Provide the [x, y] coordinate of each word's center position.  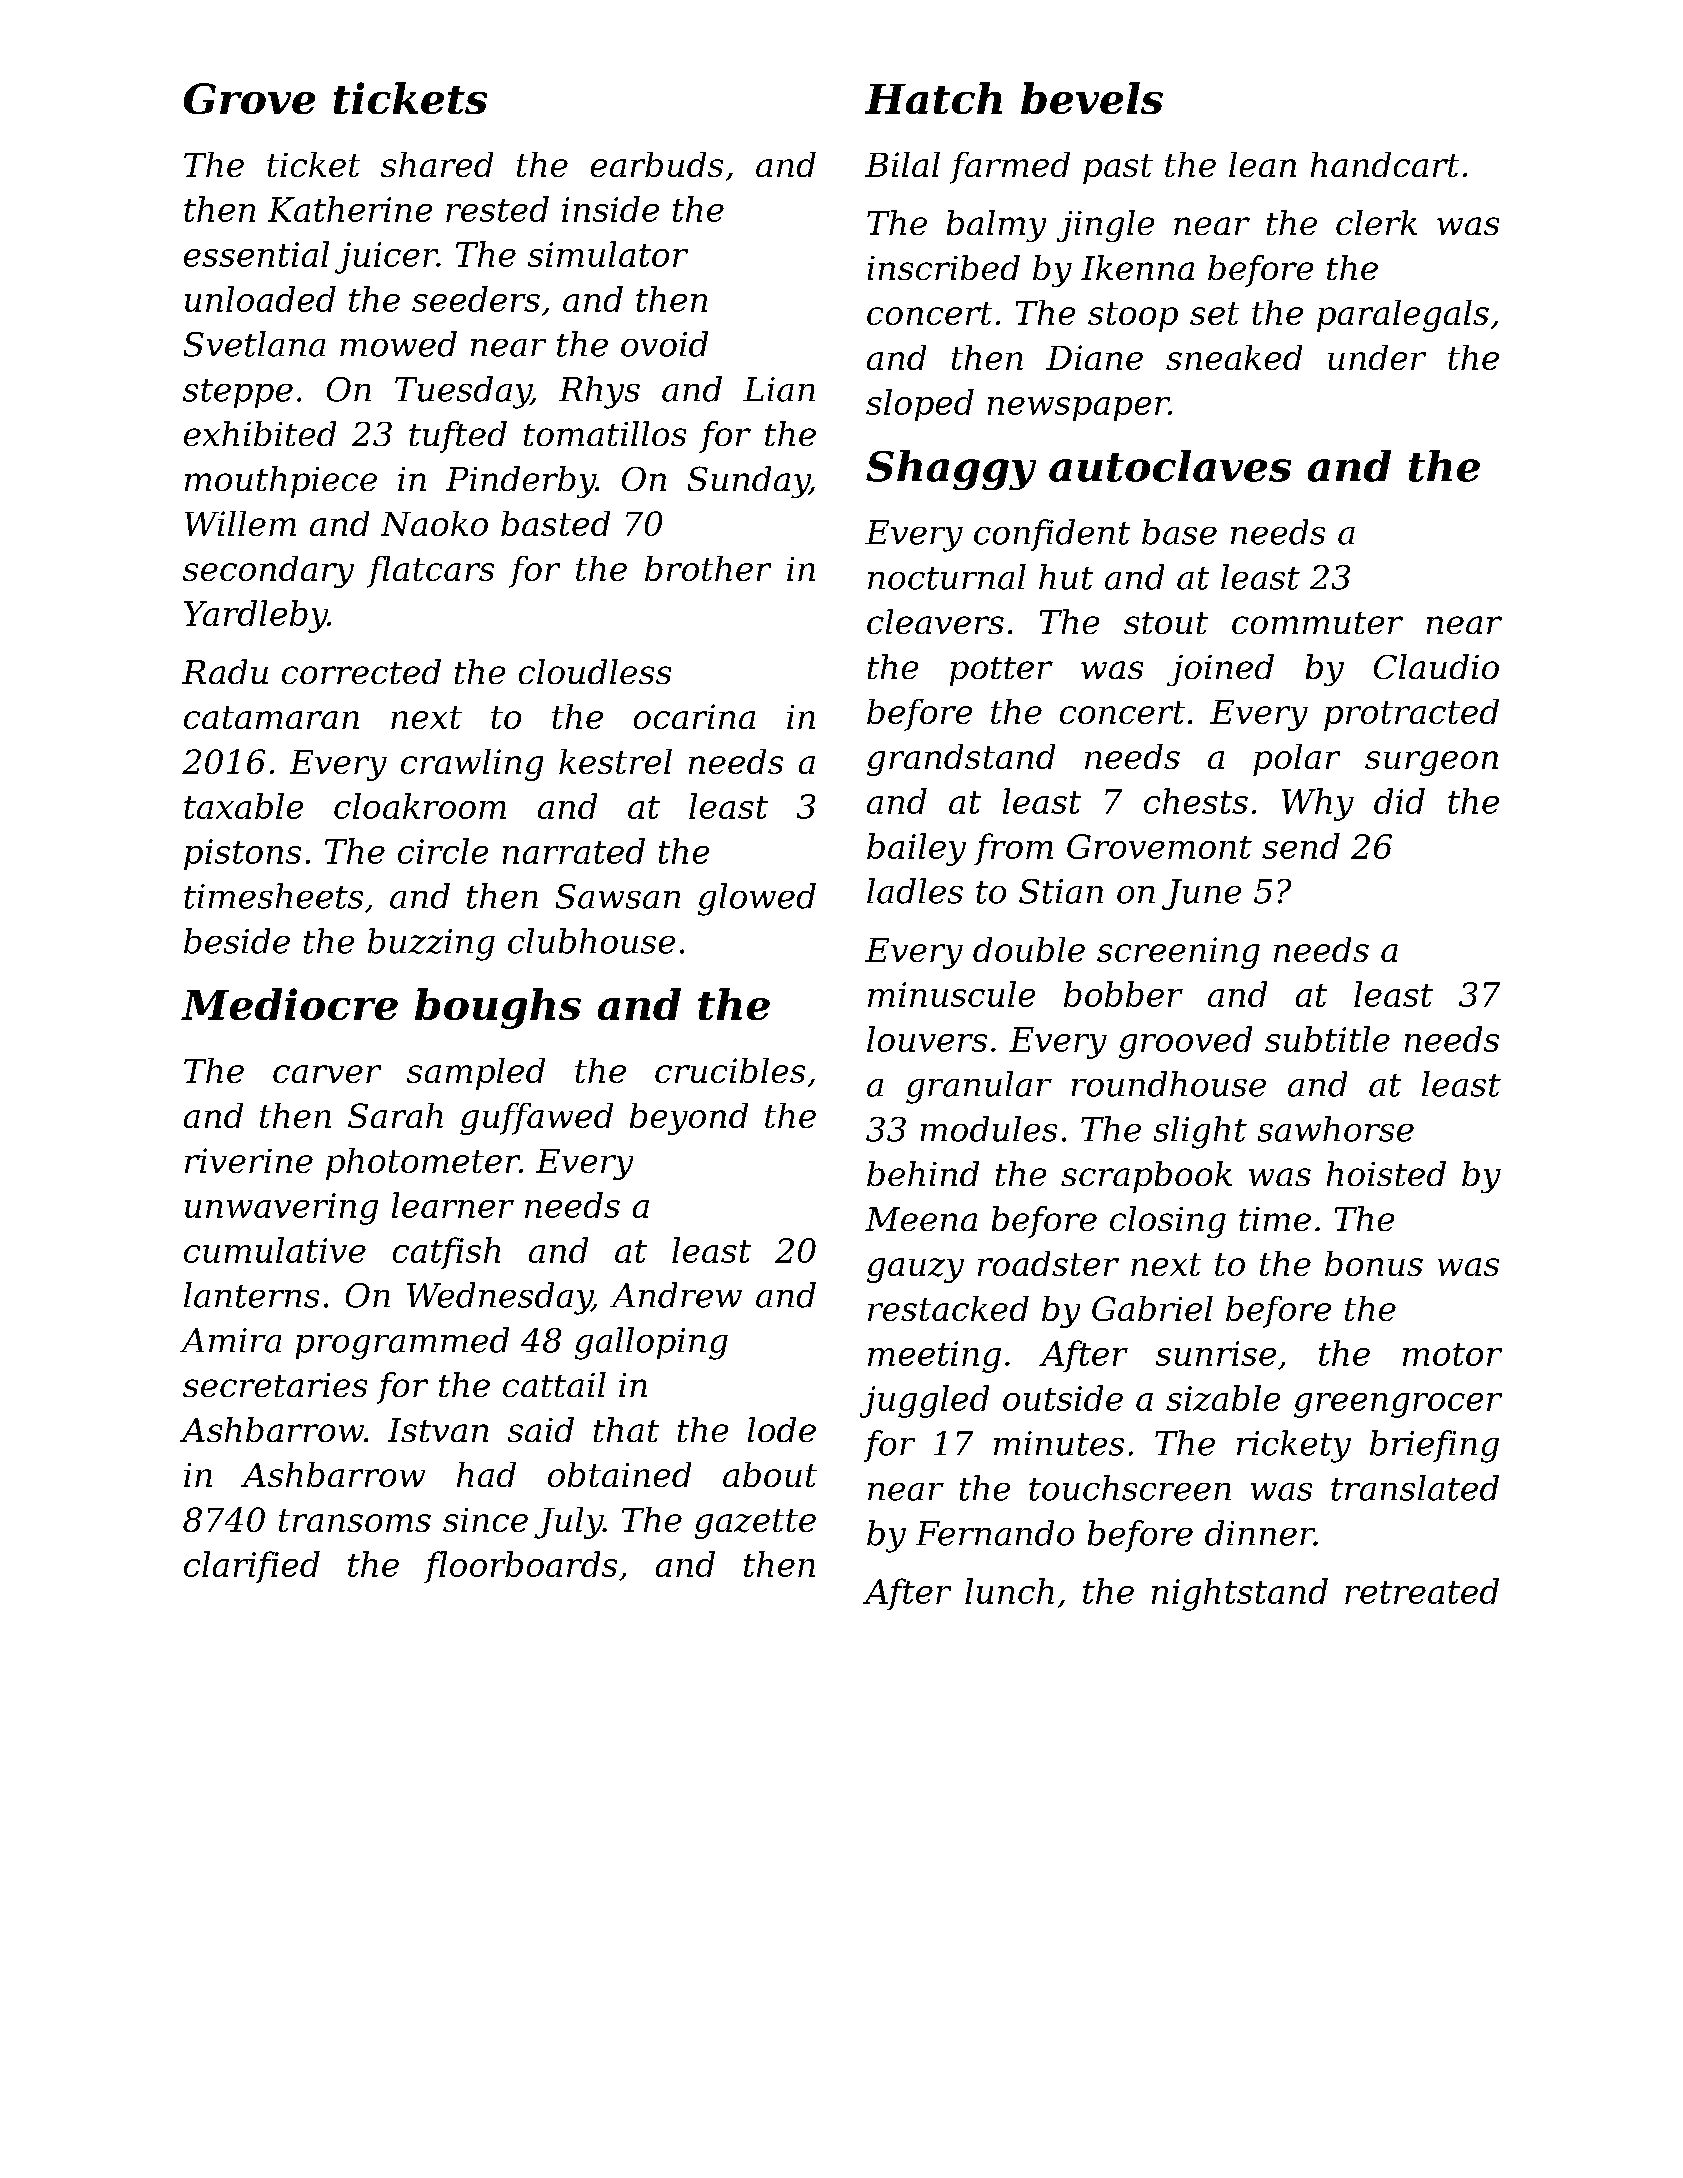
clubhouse [591, 941]
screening [1178, 953]
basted [555, 523]
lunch [1009, 1591]
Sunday [748, 482]
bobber [1123, 994]
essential [256, 254]
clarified [252, 1567]
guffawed [536, 1119]
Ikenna [1137, 267]
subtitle [1327, 1039]
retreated [1422, 1591]
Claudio [1436, 666]
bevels [1092, 98]
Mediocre [289, 1004]
